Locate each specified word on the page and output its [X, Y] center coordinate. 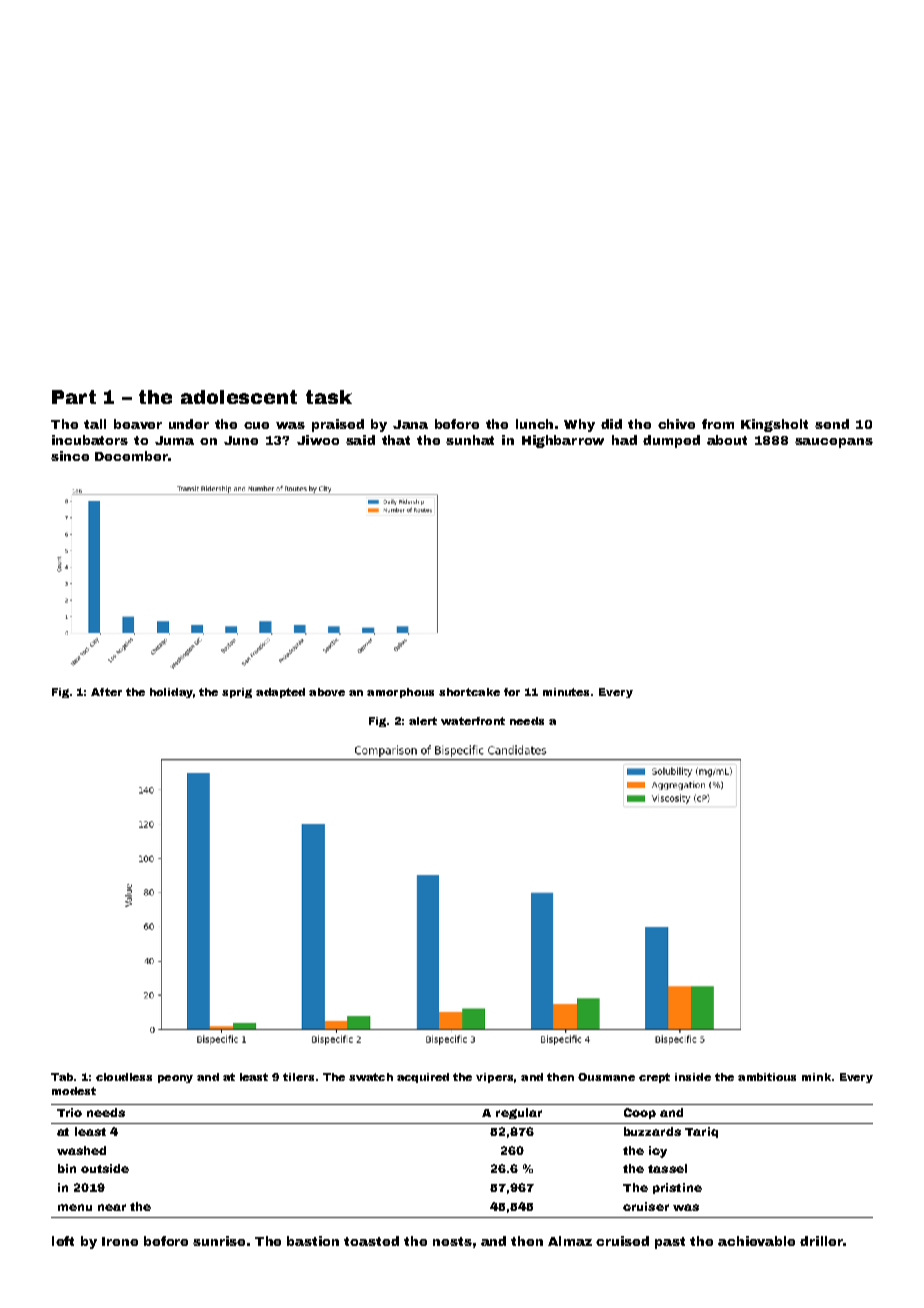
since [70, 456]
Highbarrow [563, 441]
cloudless [124, 1077]
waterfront [473, 721]
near [112, 1207]
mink [816, 1077]
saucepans [834, 443]
